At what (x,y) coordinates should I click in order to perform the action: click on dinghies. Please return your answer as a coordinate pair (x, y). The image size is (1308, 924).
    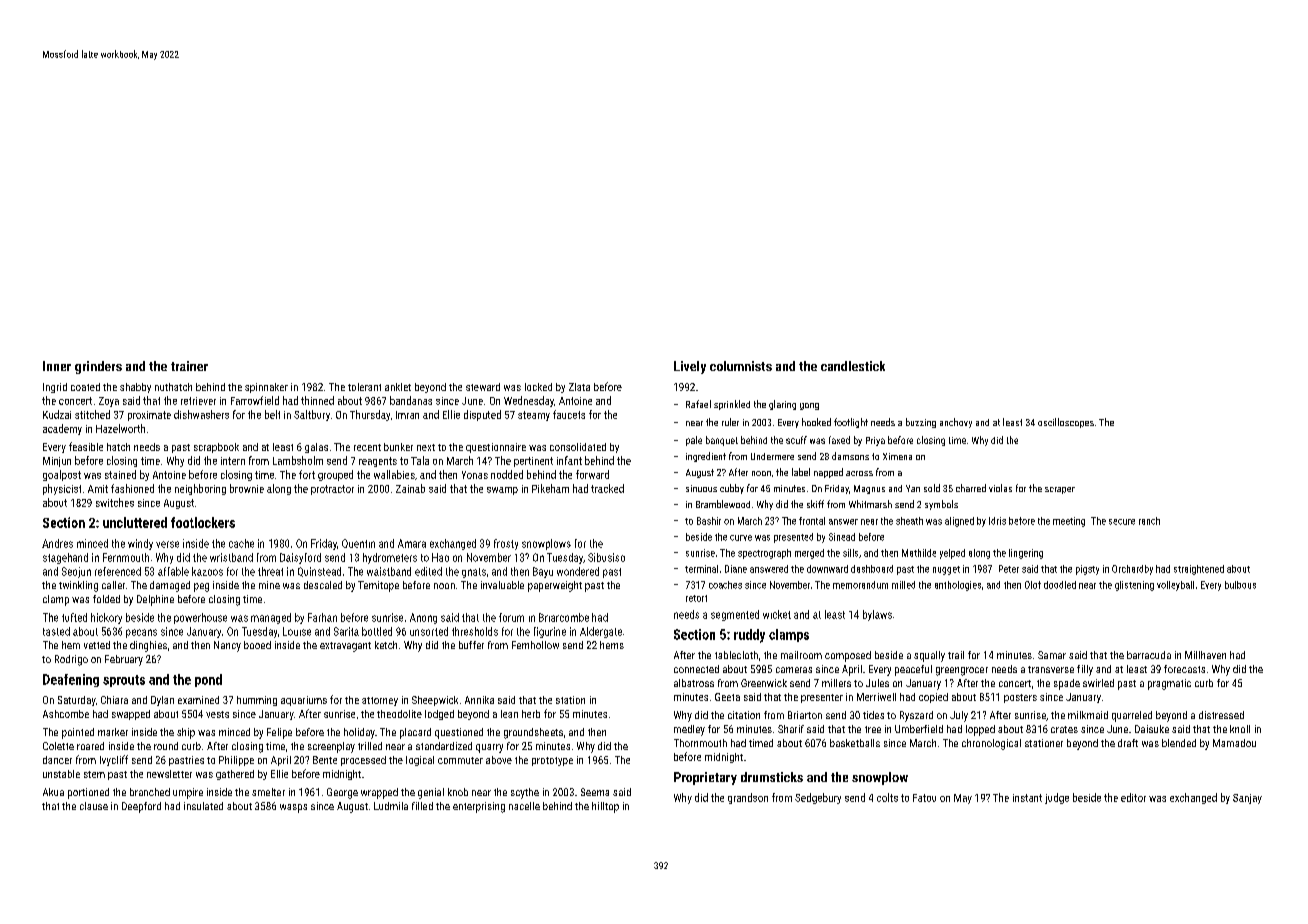
    Looking at the image, I should click on (148, 646).
